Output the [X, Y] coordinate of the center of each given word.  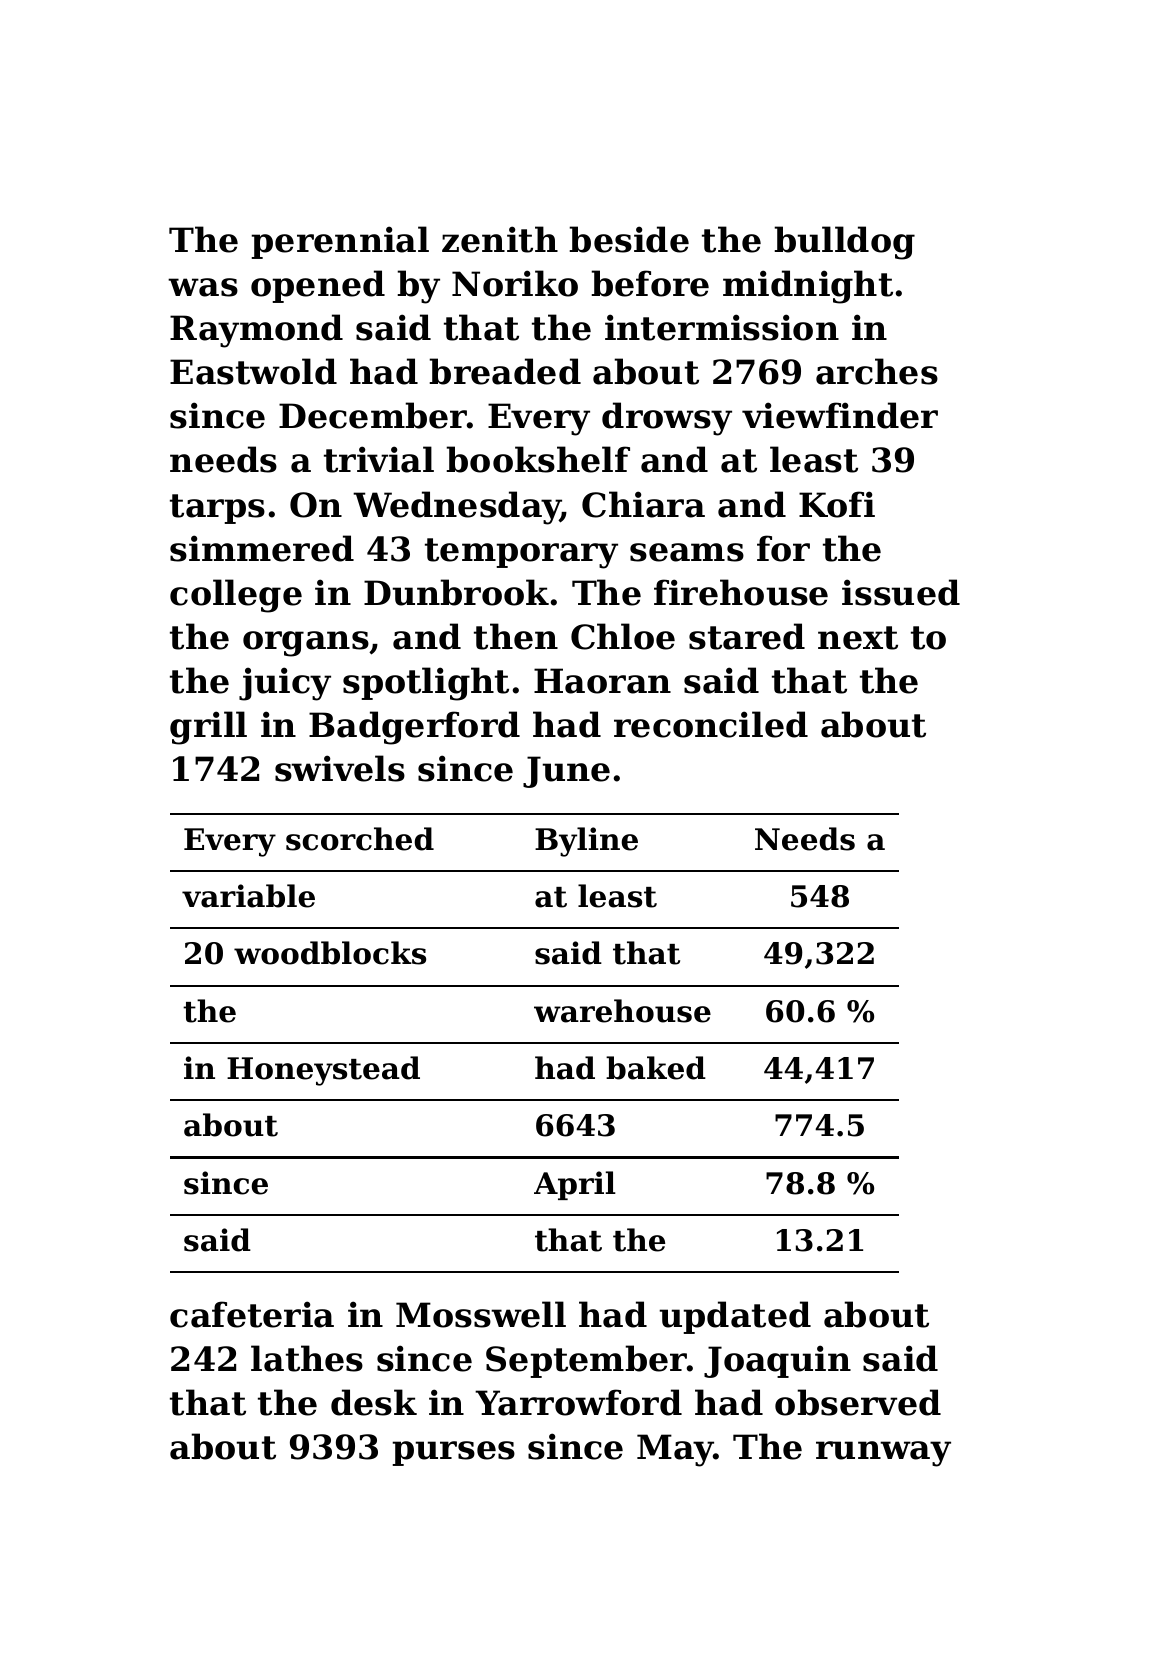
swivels [340, 768]
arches [877, 371]
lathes [307, 1358]
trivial [379, 459]
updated [735, 1317]
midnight [808, 287]
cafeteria [252, 1314]
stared [747, 636]
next [858, 638]
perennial [340, 242]
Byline [586, 842]
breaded [505, 371]
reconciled [711, 724]
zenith [500, 239]
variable [248, 896]
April [575, 1185]
